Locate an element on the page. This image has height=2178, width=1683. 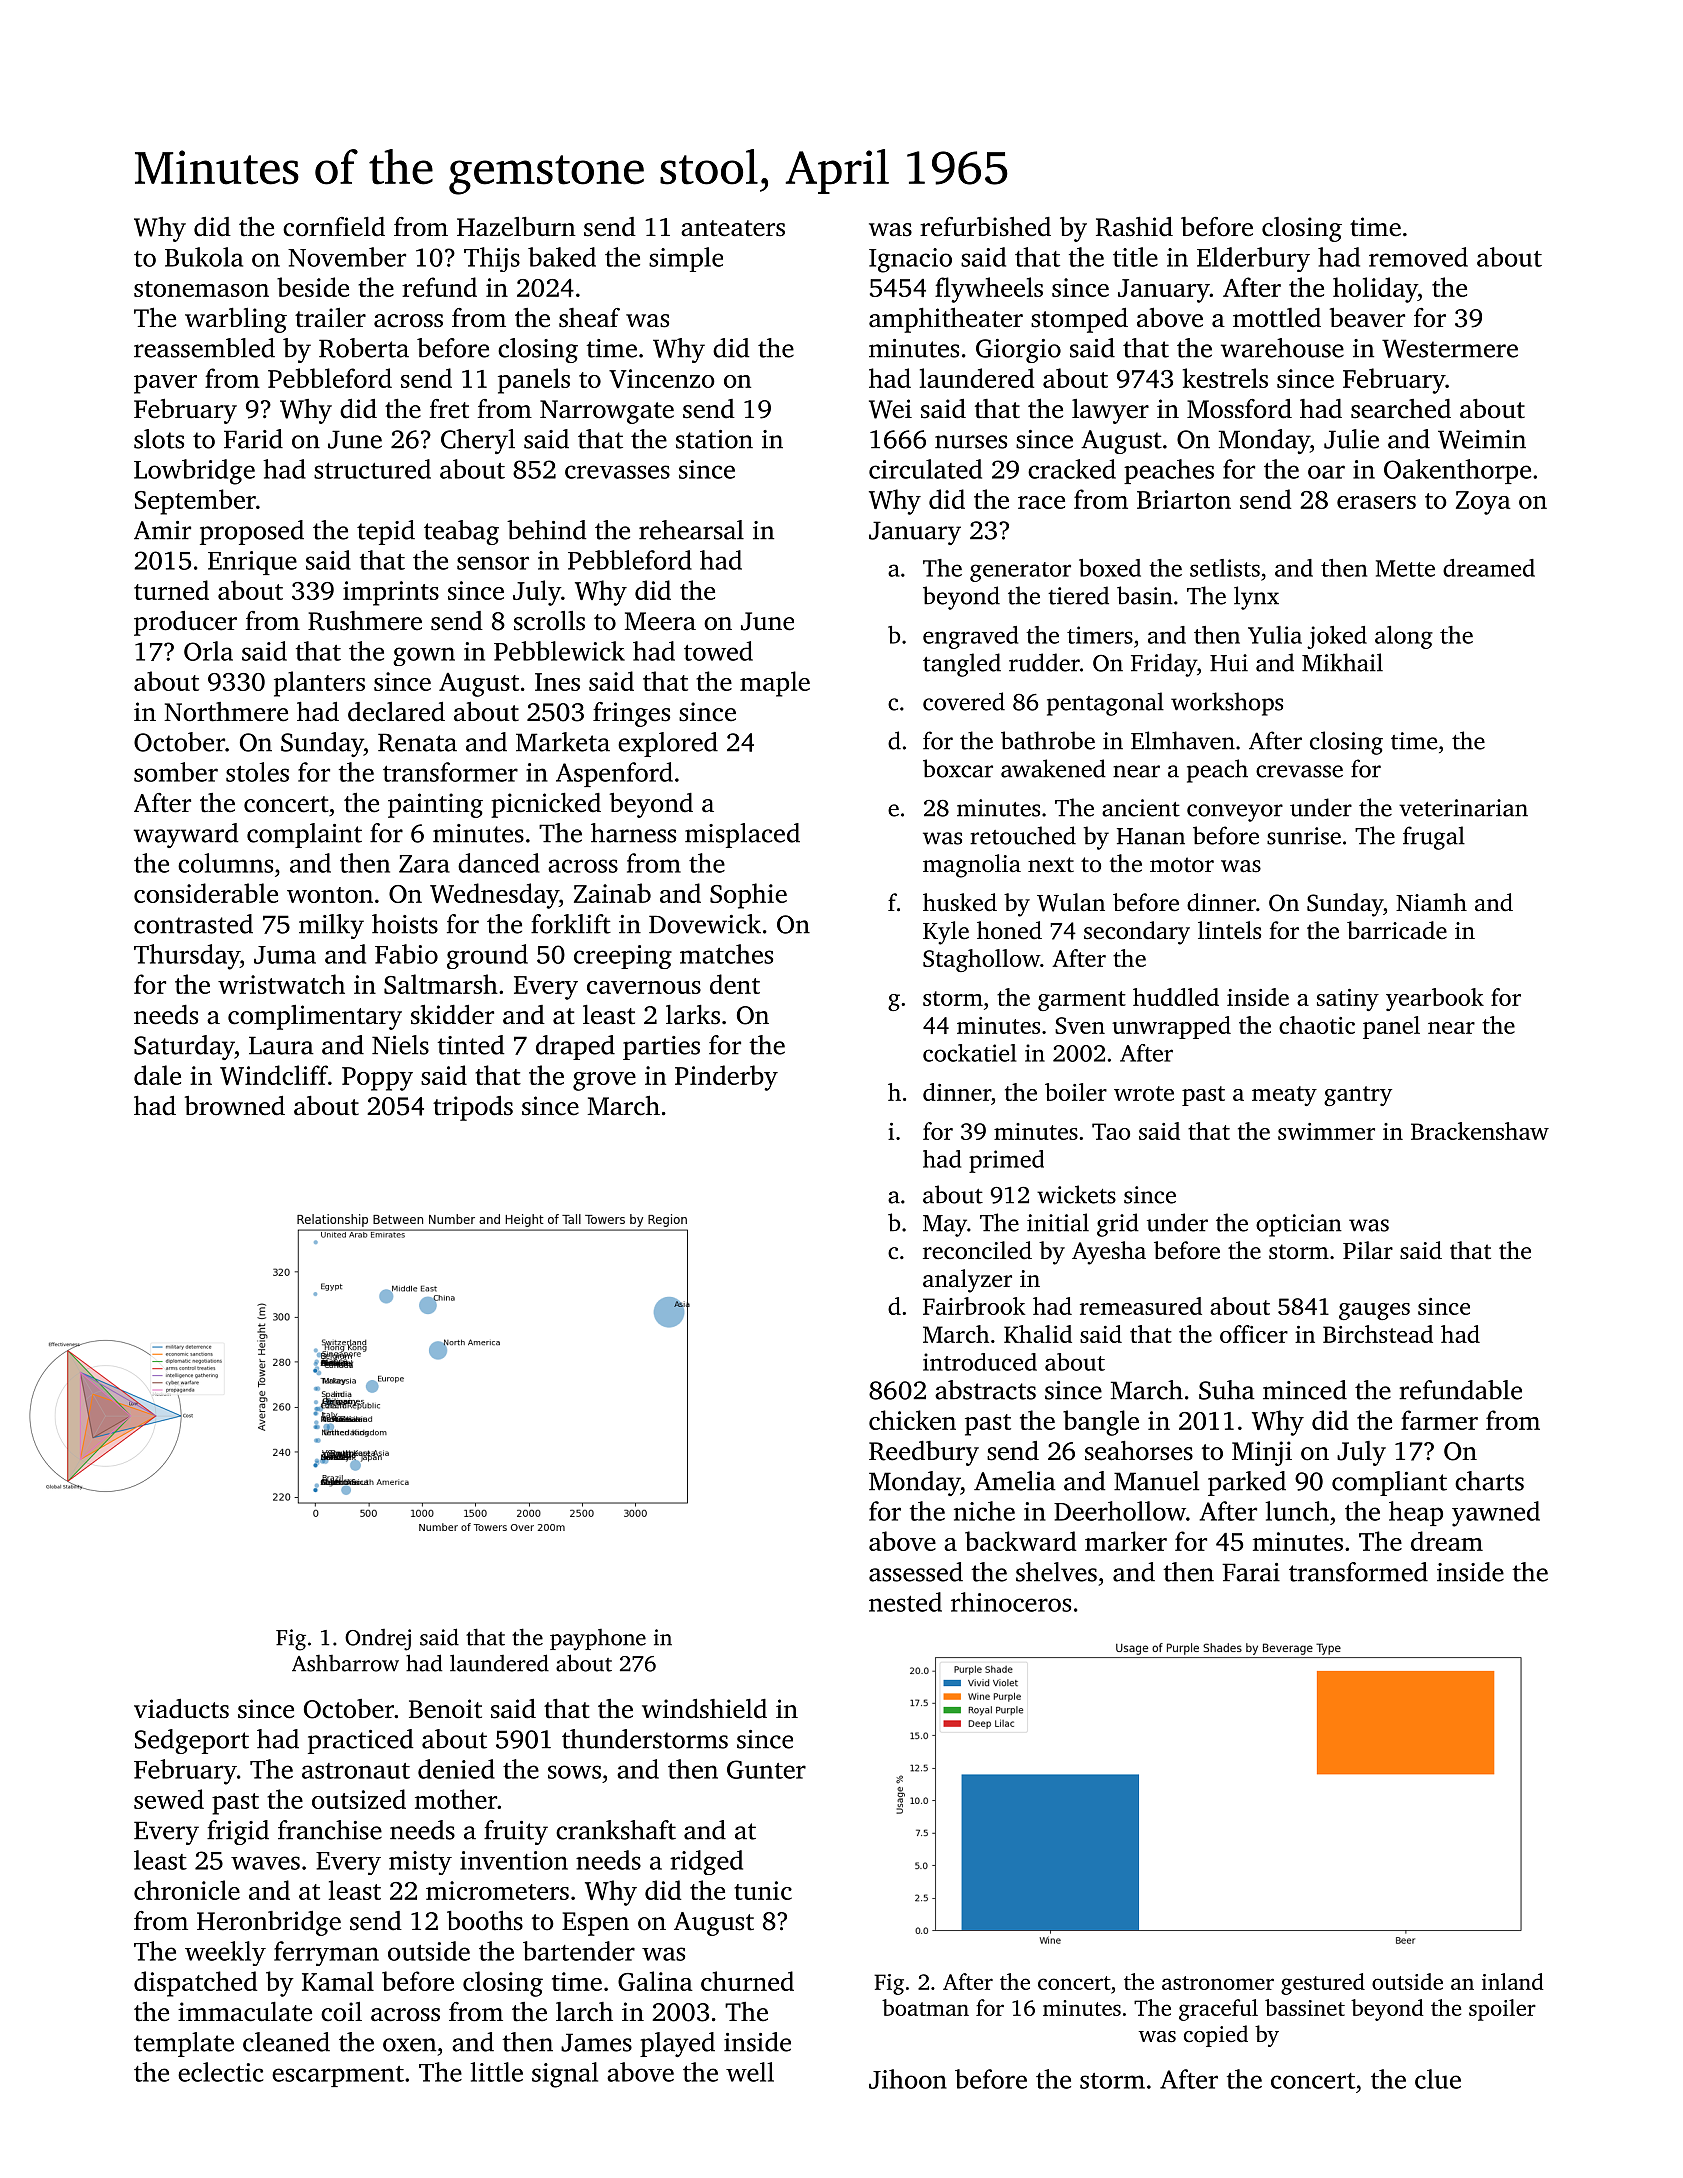
yawned is located at coordinates (1496, 1514).
